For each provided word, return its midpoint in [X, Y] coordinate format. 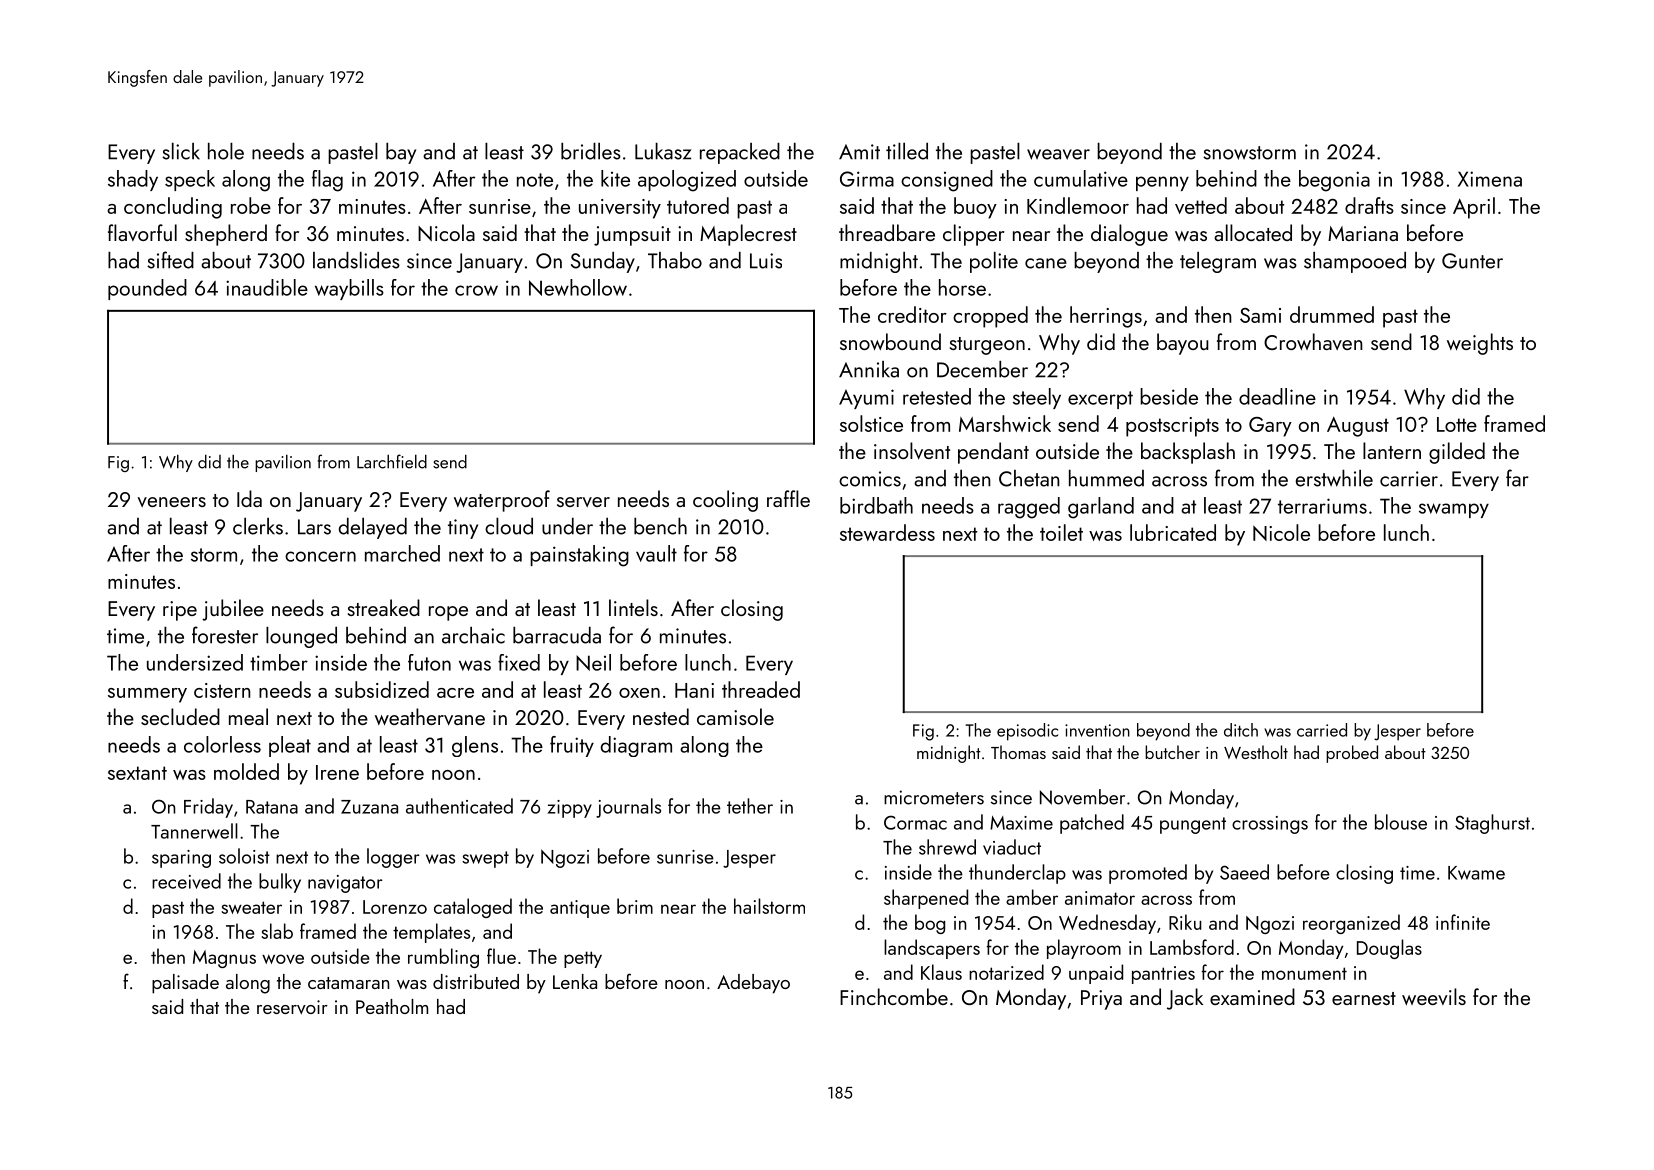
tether [750, 806]
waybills [349, 289]
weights [1480, 344]
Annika [869, 369]
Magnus [224, 959]
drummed [1332, 314]
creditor [912, 314]
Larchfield [392, 461]
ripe [180, 611]
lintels [633, 607]
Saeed [1244, 872]
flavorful [142, 232]
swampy [1454, 510]
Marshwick [1005, 423]
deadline [1277, 396]
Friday [208, 808]
